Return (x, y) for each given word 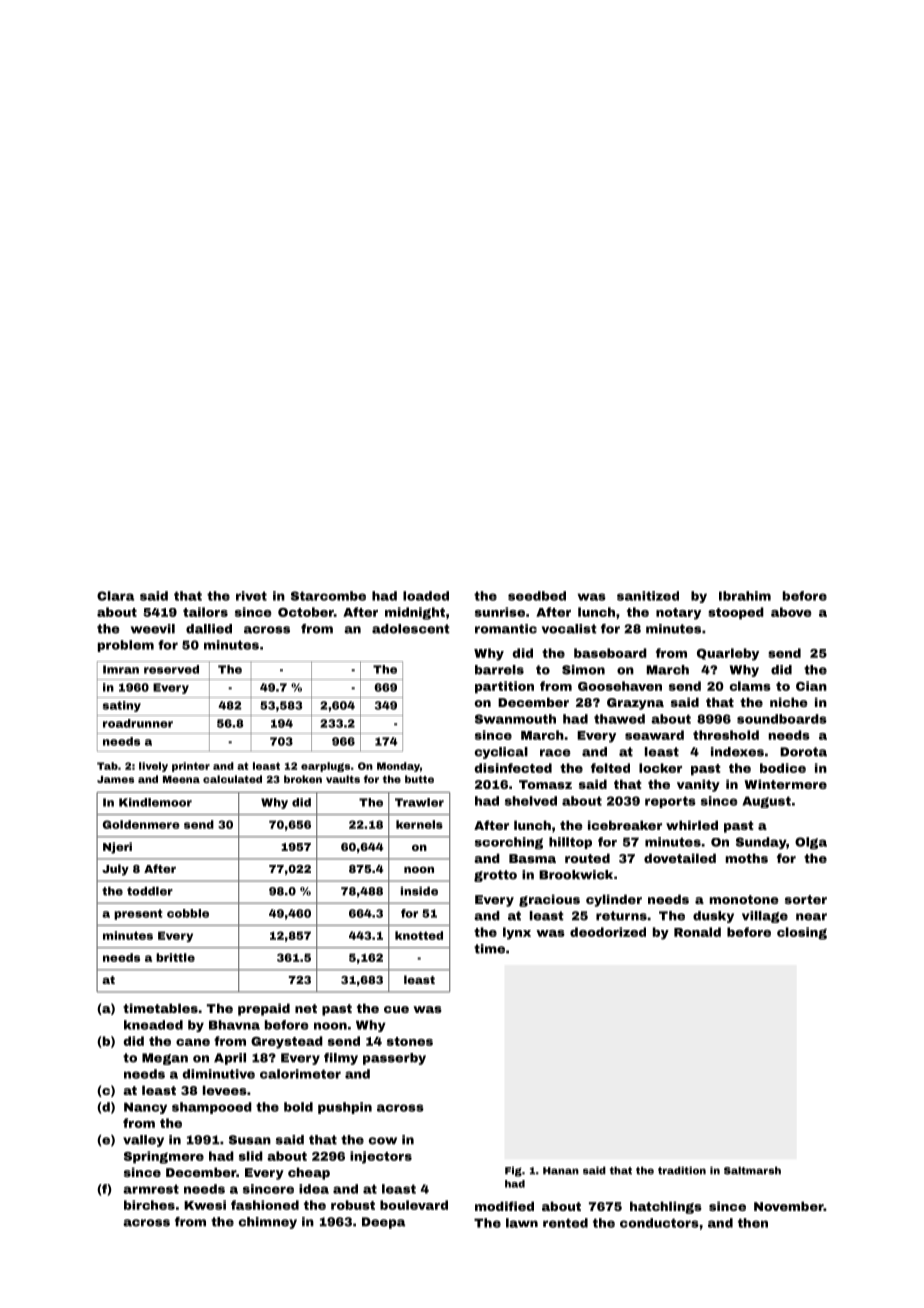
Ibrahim (745, 596)
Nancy (145, 1108)
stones (410, 1041)
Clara (115, 596)
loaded (426, 596)
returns (621, 916)
